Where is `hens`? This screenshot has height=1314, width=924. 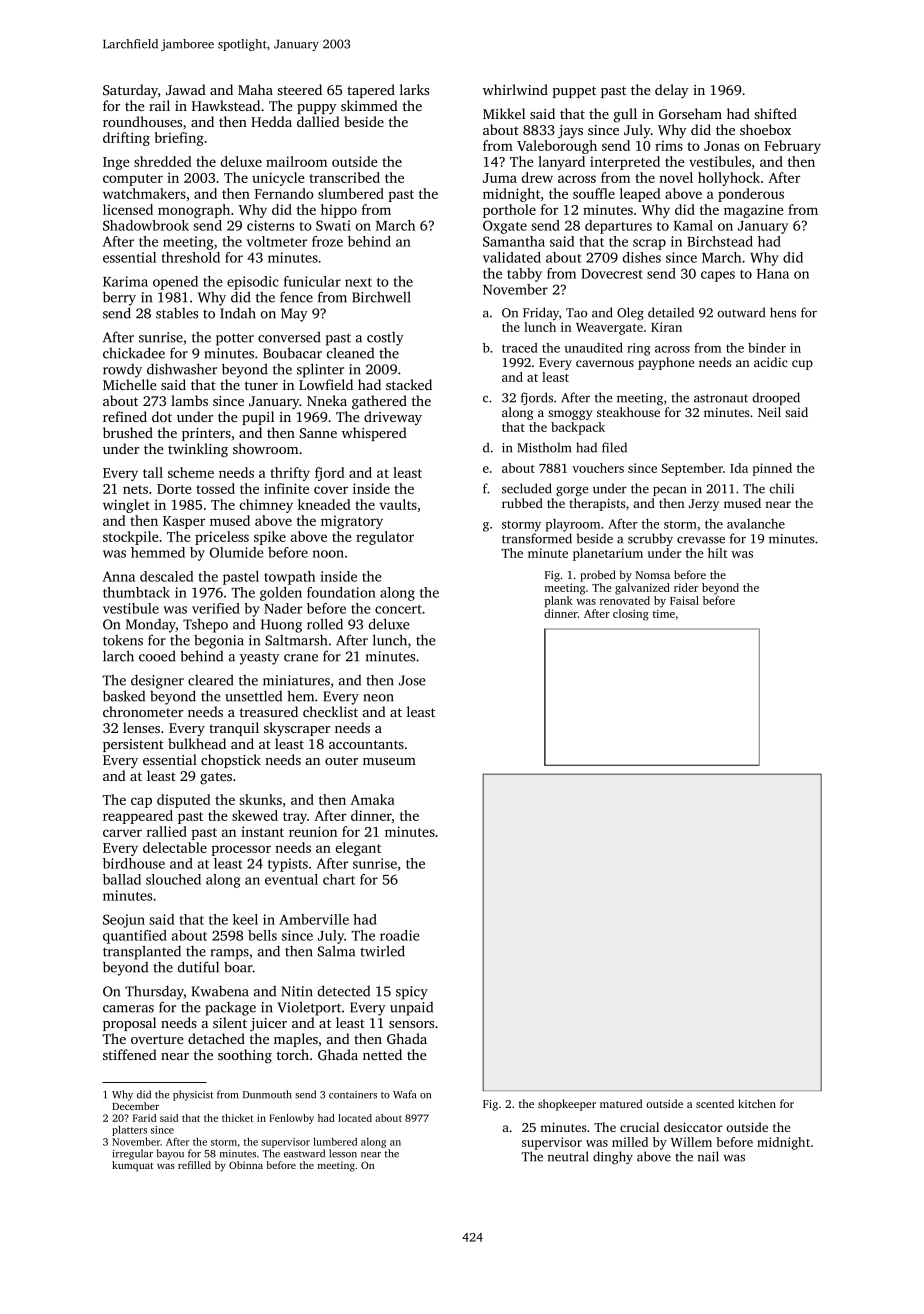 hens is located at coordinates (783, 312).
